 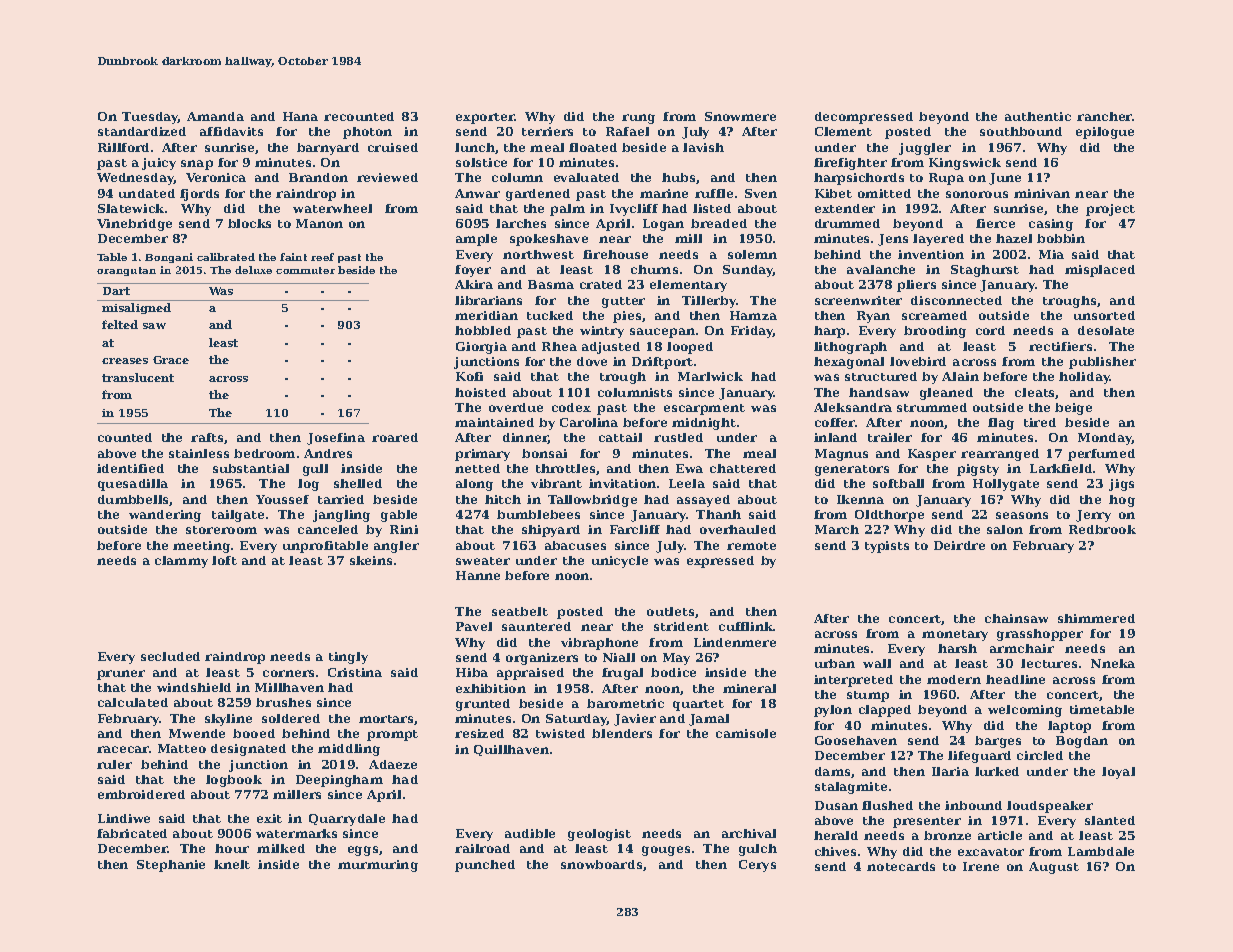 I want to click on decompressed, so click(x=864, y=118).
